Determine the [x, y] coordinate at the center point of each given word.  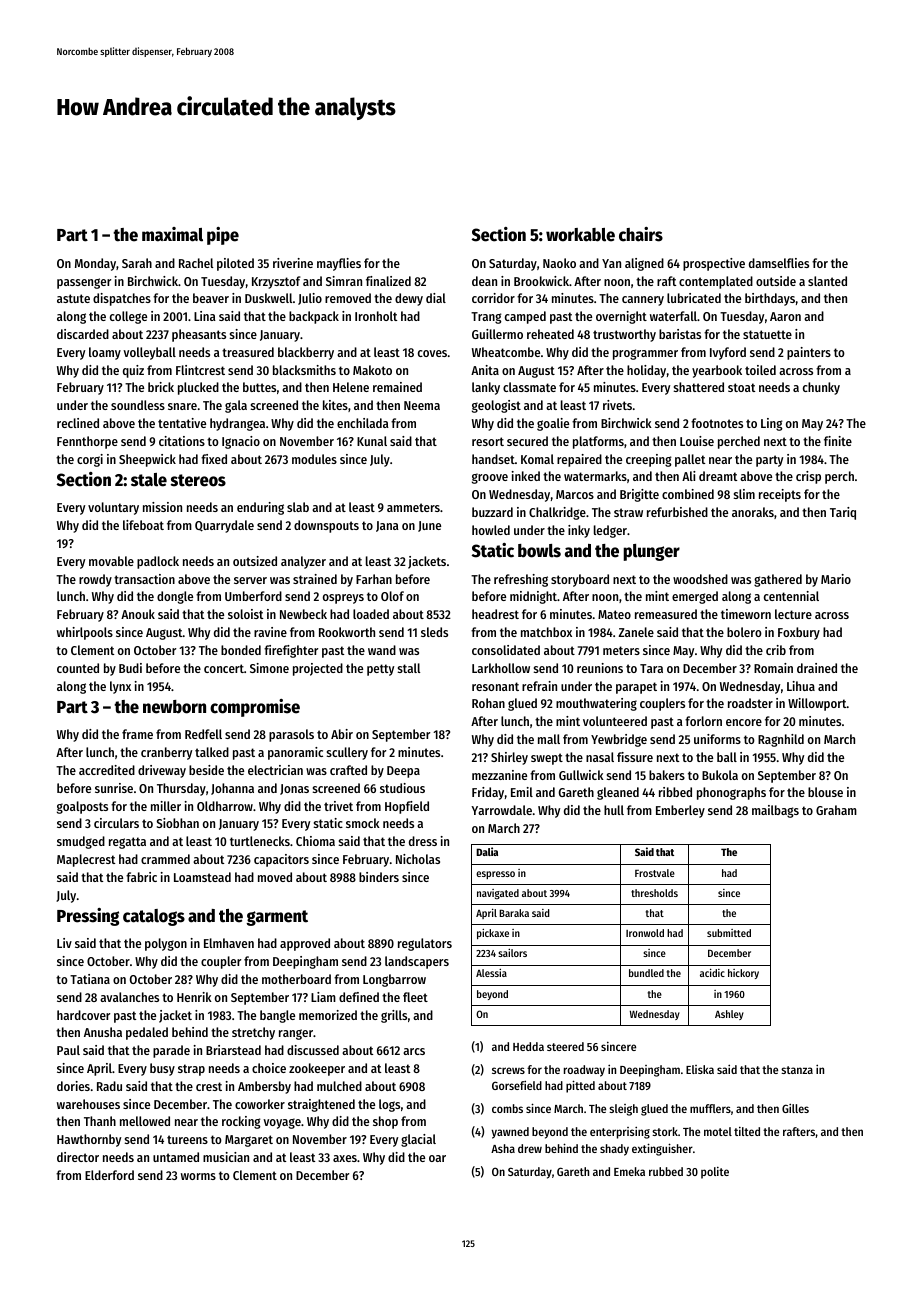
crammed [165, 859]
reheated [550, 334]
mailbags [775, 811]
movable [111, 561]
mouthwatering [596, 704]
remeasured [666, 614]
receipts [780, 495]
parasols [291, 735]
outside [776, 281]
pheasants [199, 335]
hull [614, 810]
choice [269, 1068]
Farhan [374, 579]
